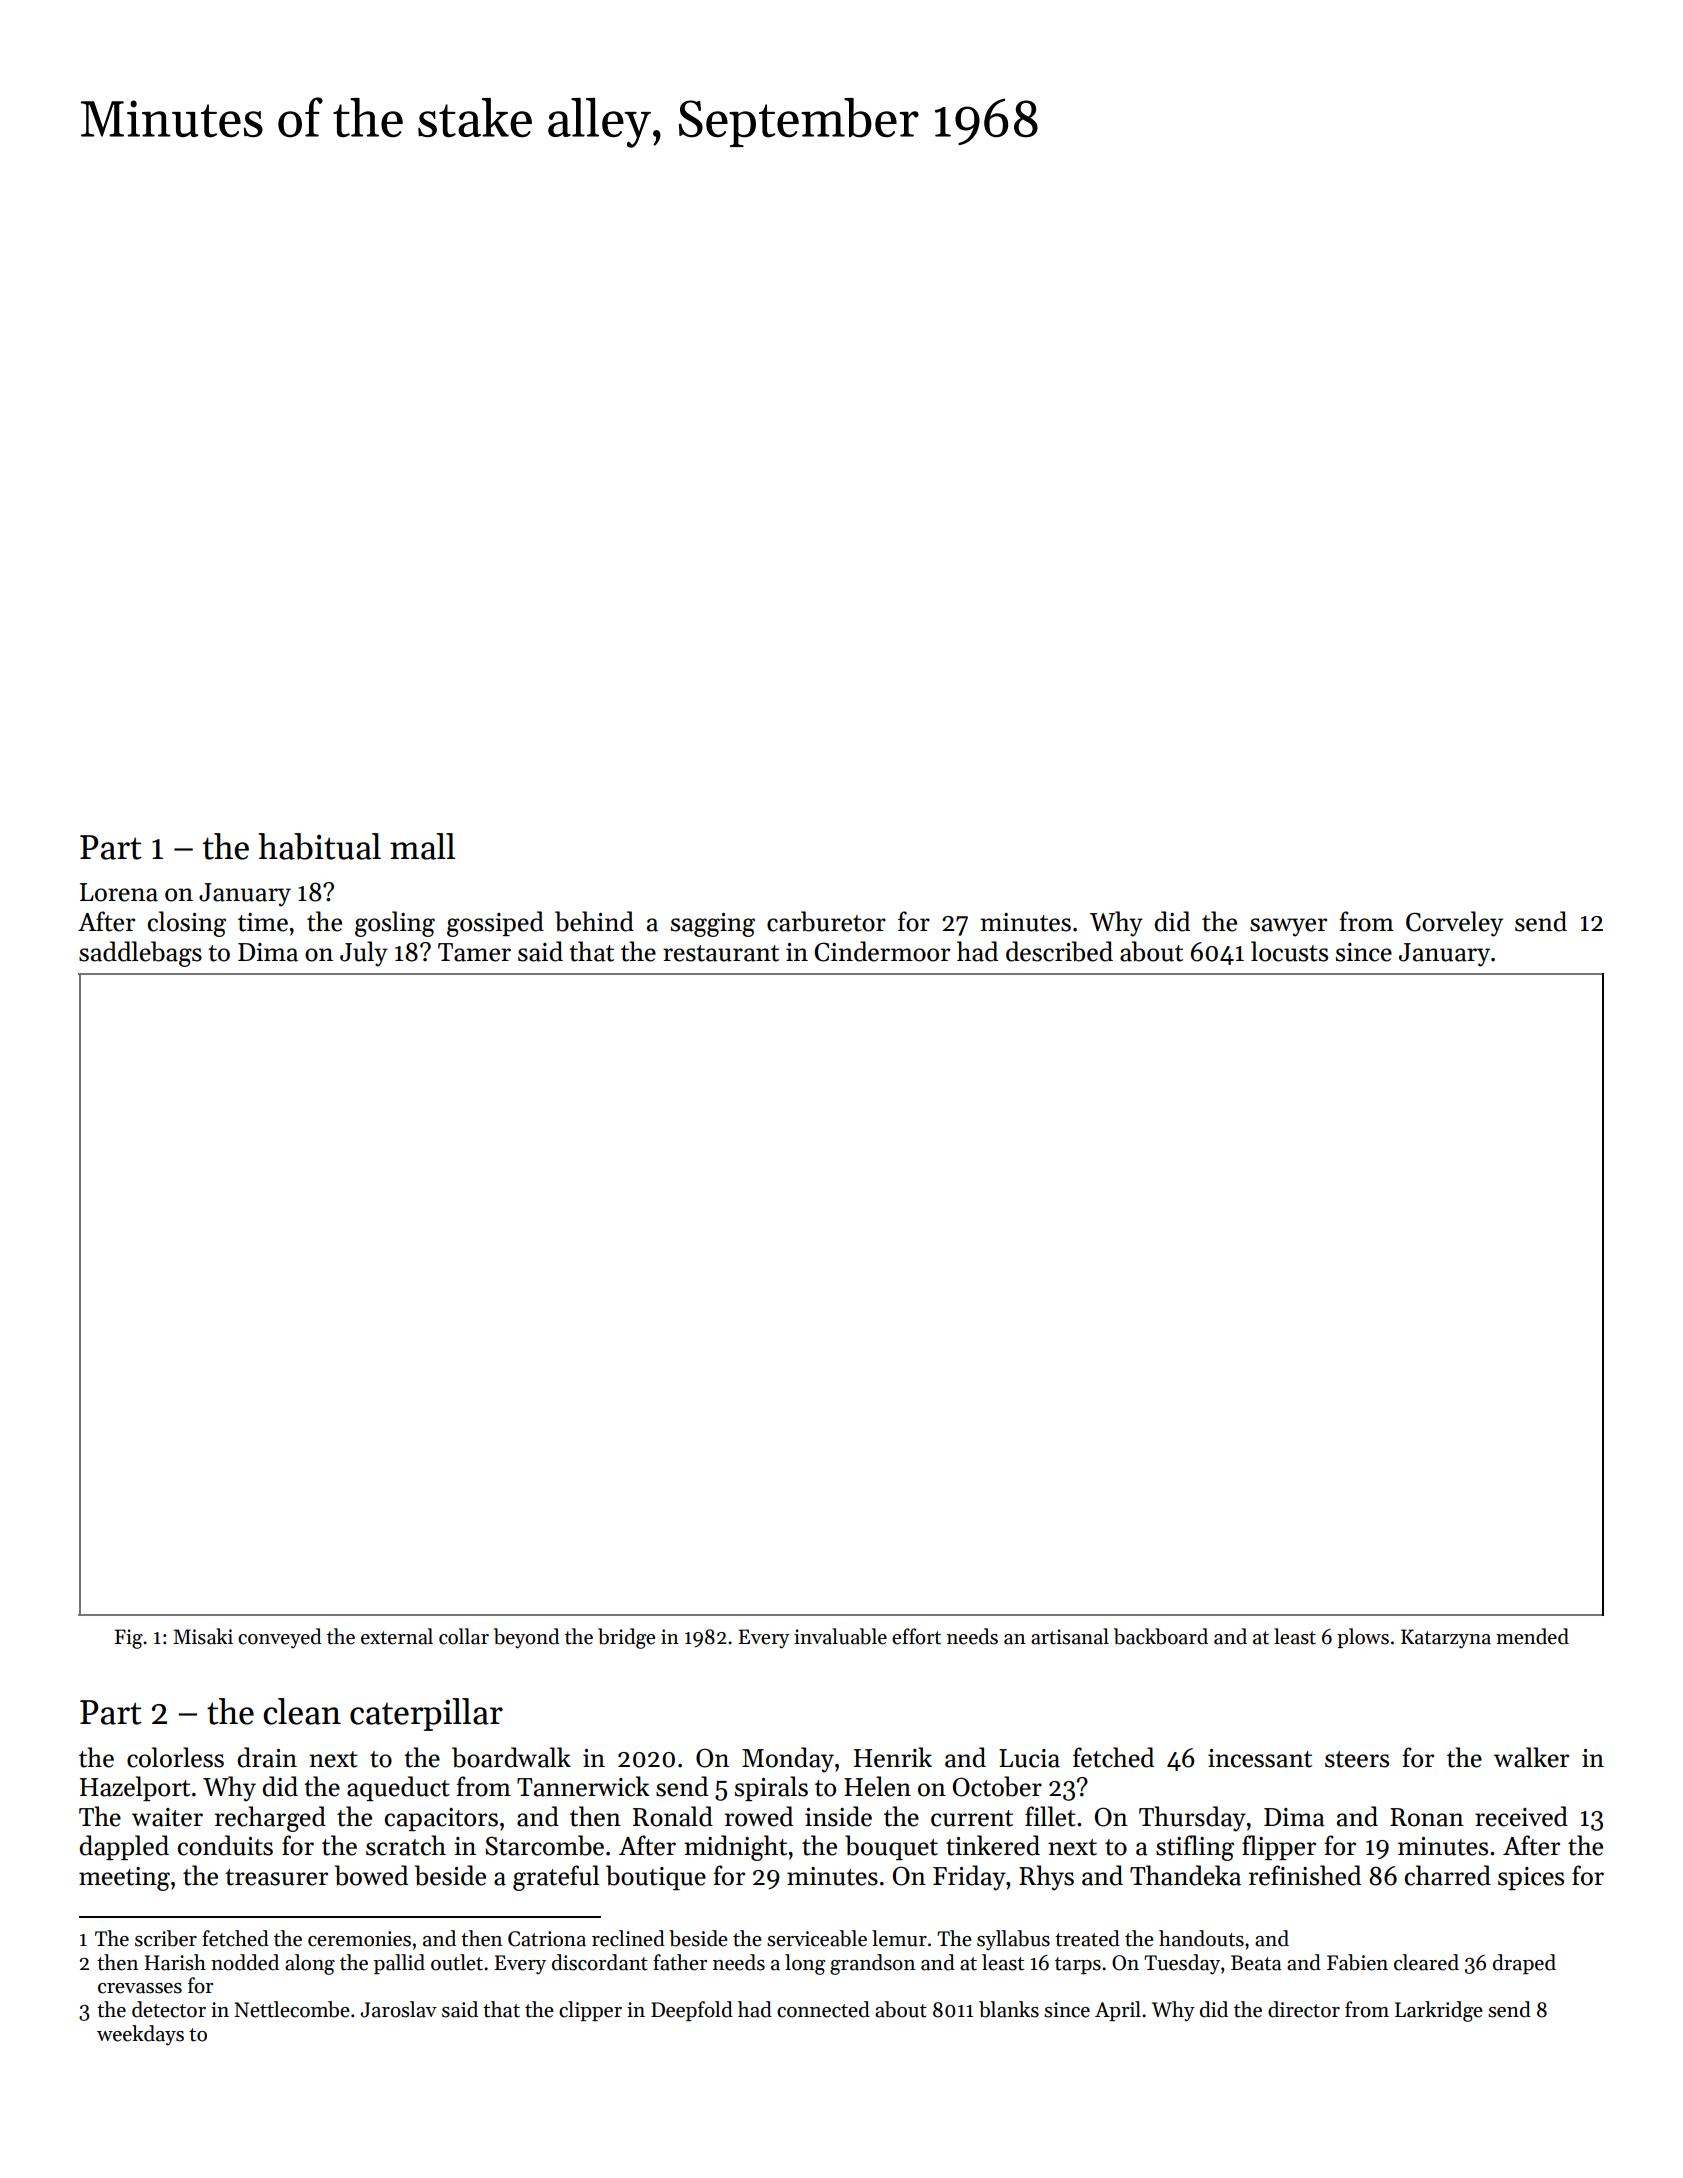  What do you see at coordinates (128, 1639) in the document?
I see `Fig` at bounding box center [128, 1639].
